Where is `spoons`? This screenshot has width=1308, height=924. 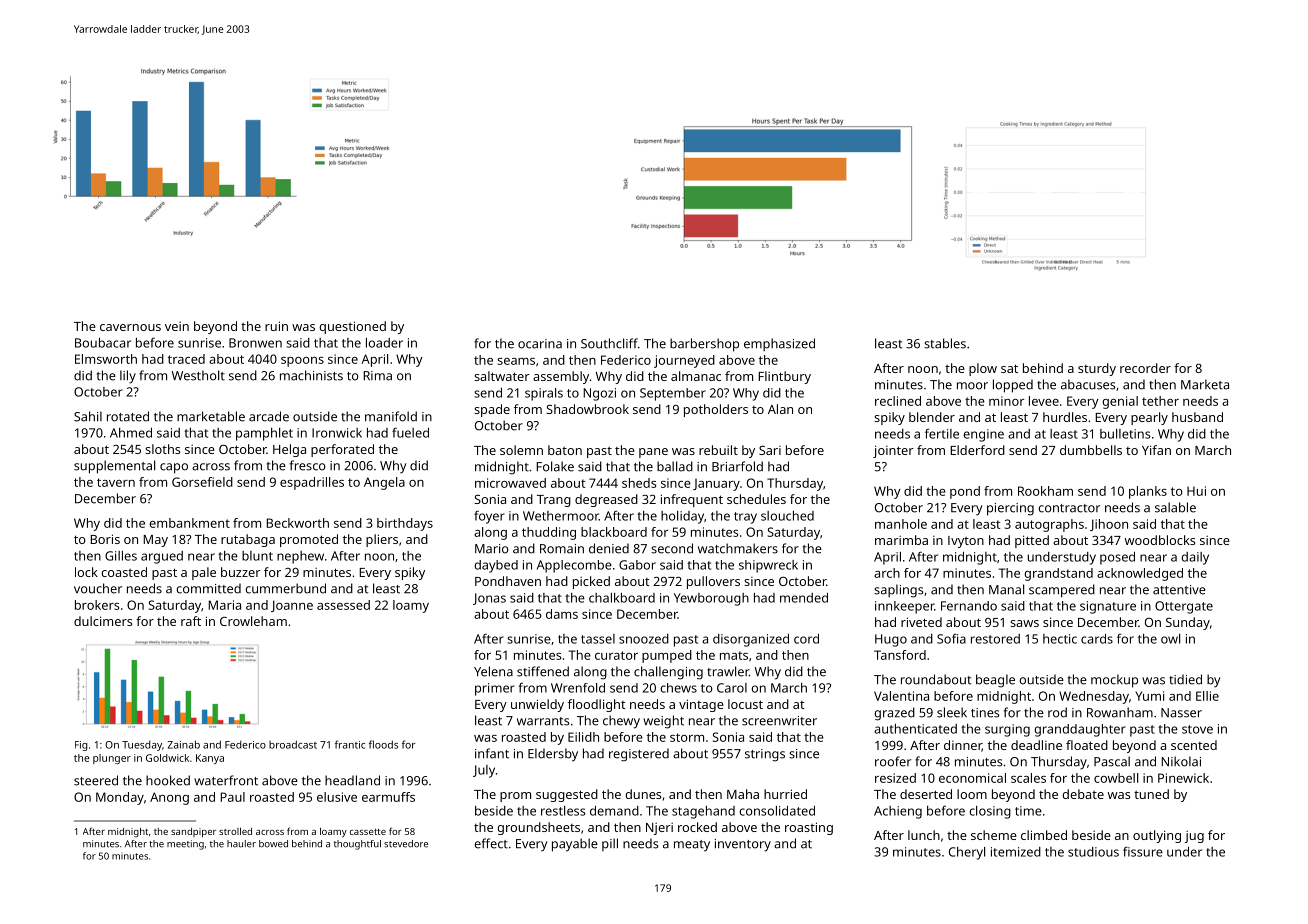 spoons is located at coordinates (302, 362).
